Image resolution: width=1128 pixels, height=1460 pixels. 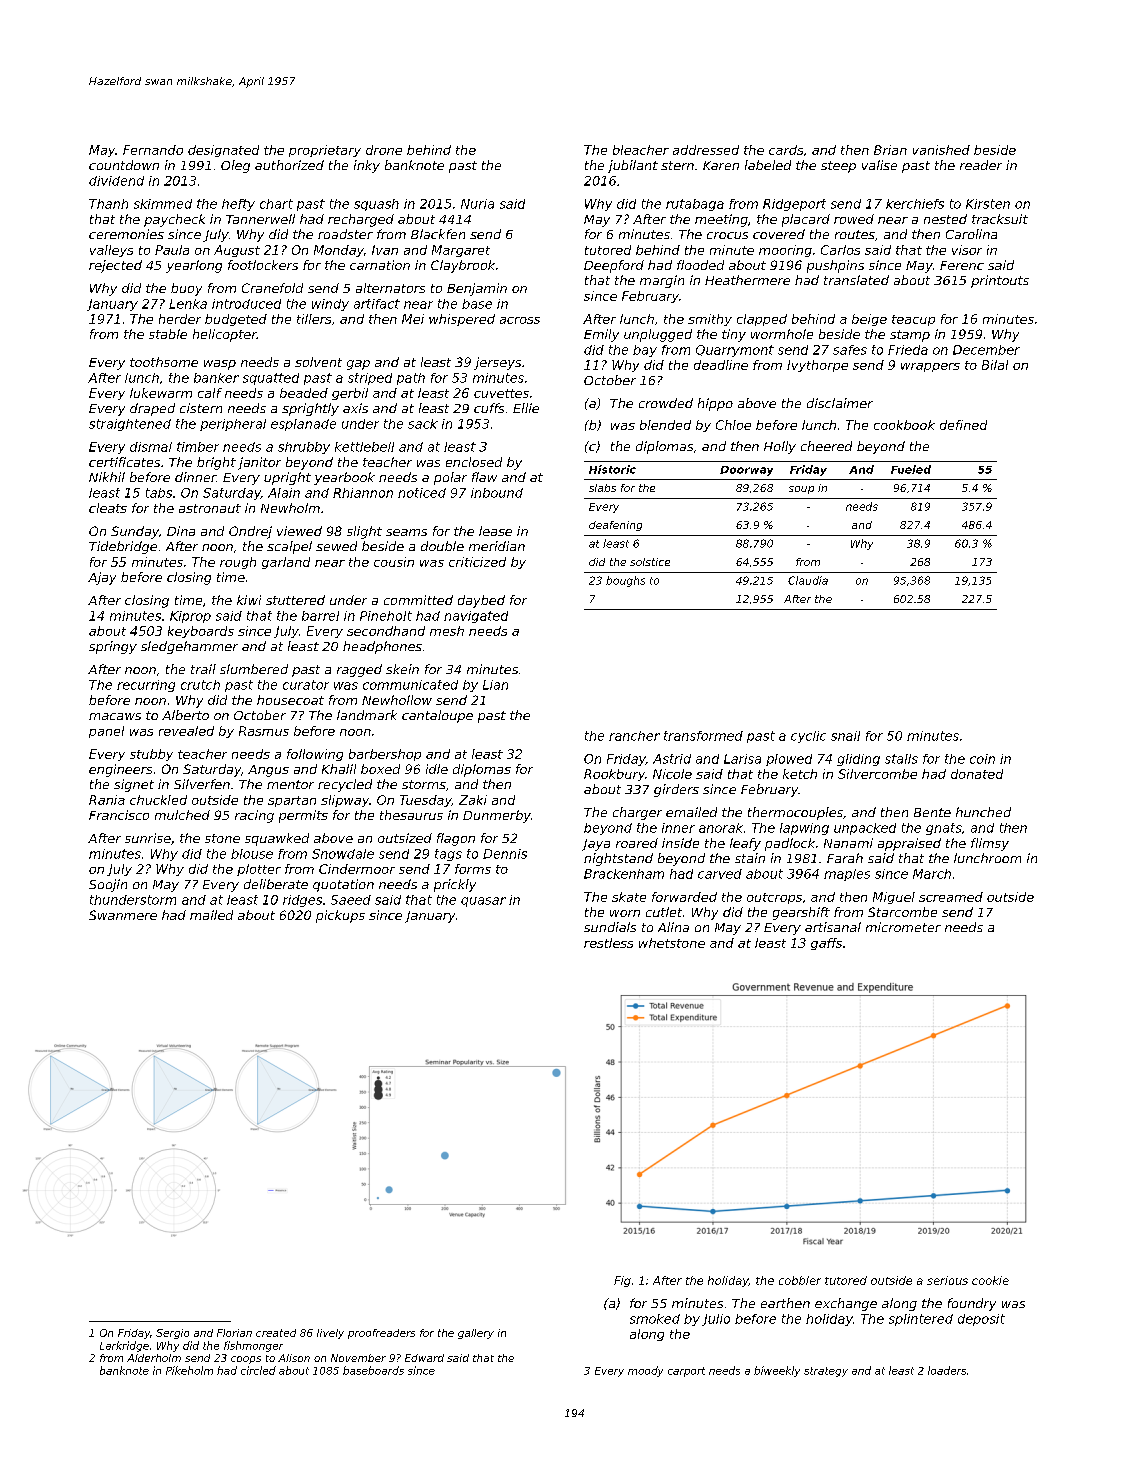 What do you see at coordinates (119, 815) in the screenshot?
I see `Francisco` at bounding box center [119, 815].
